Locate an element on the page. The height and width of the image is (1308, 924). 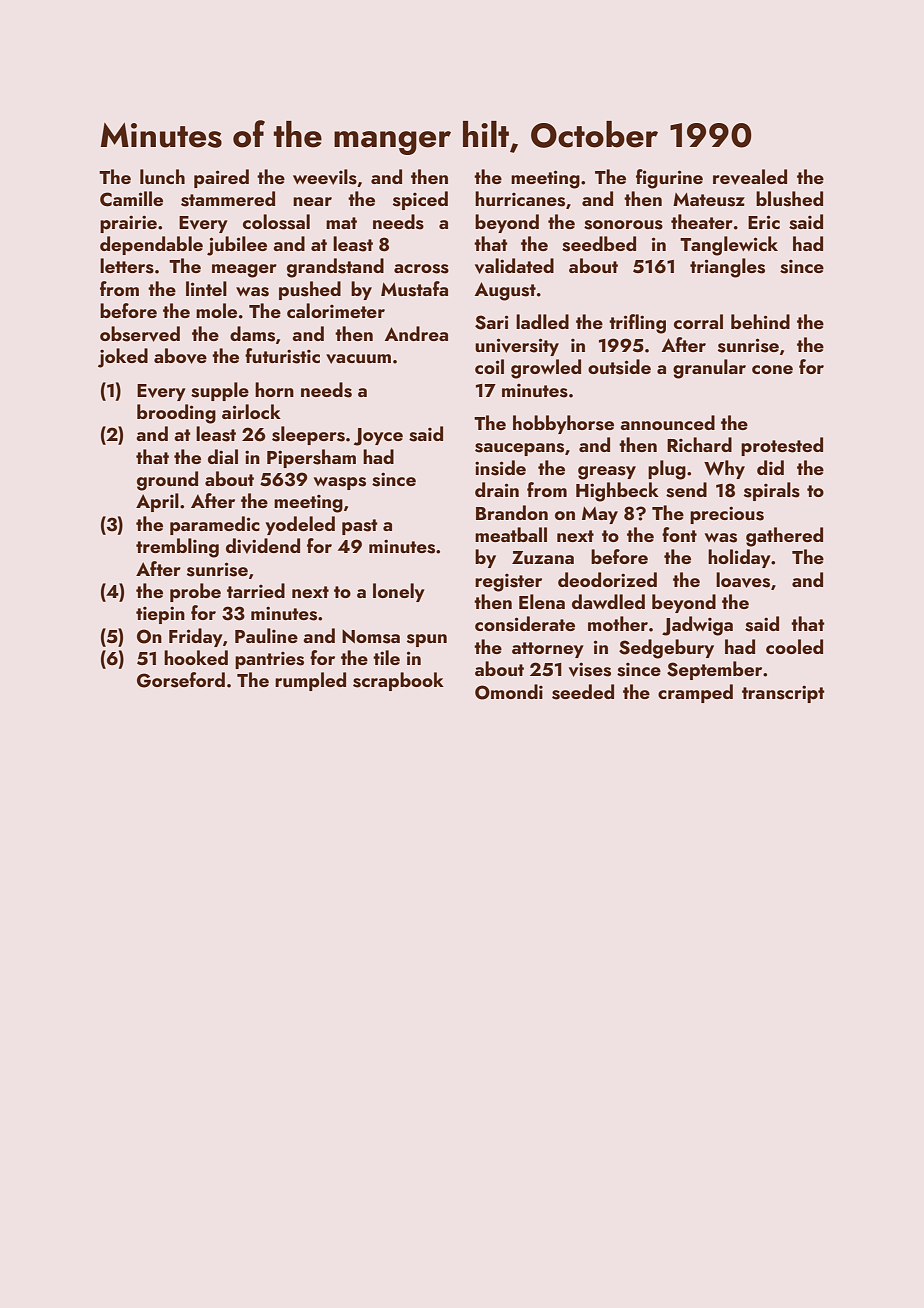
dependable is located at coordinates (151, 245).
